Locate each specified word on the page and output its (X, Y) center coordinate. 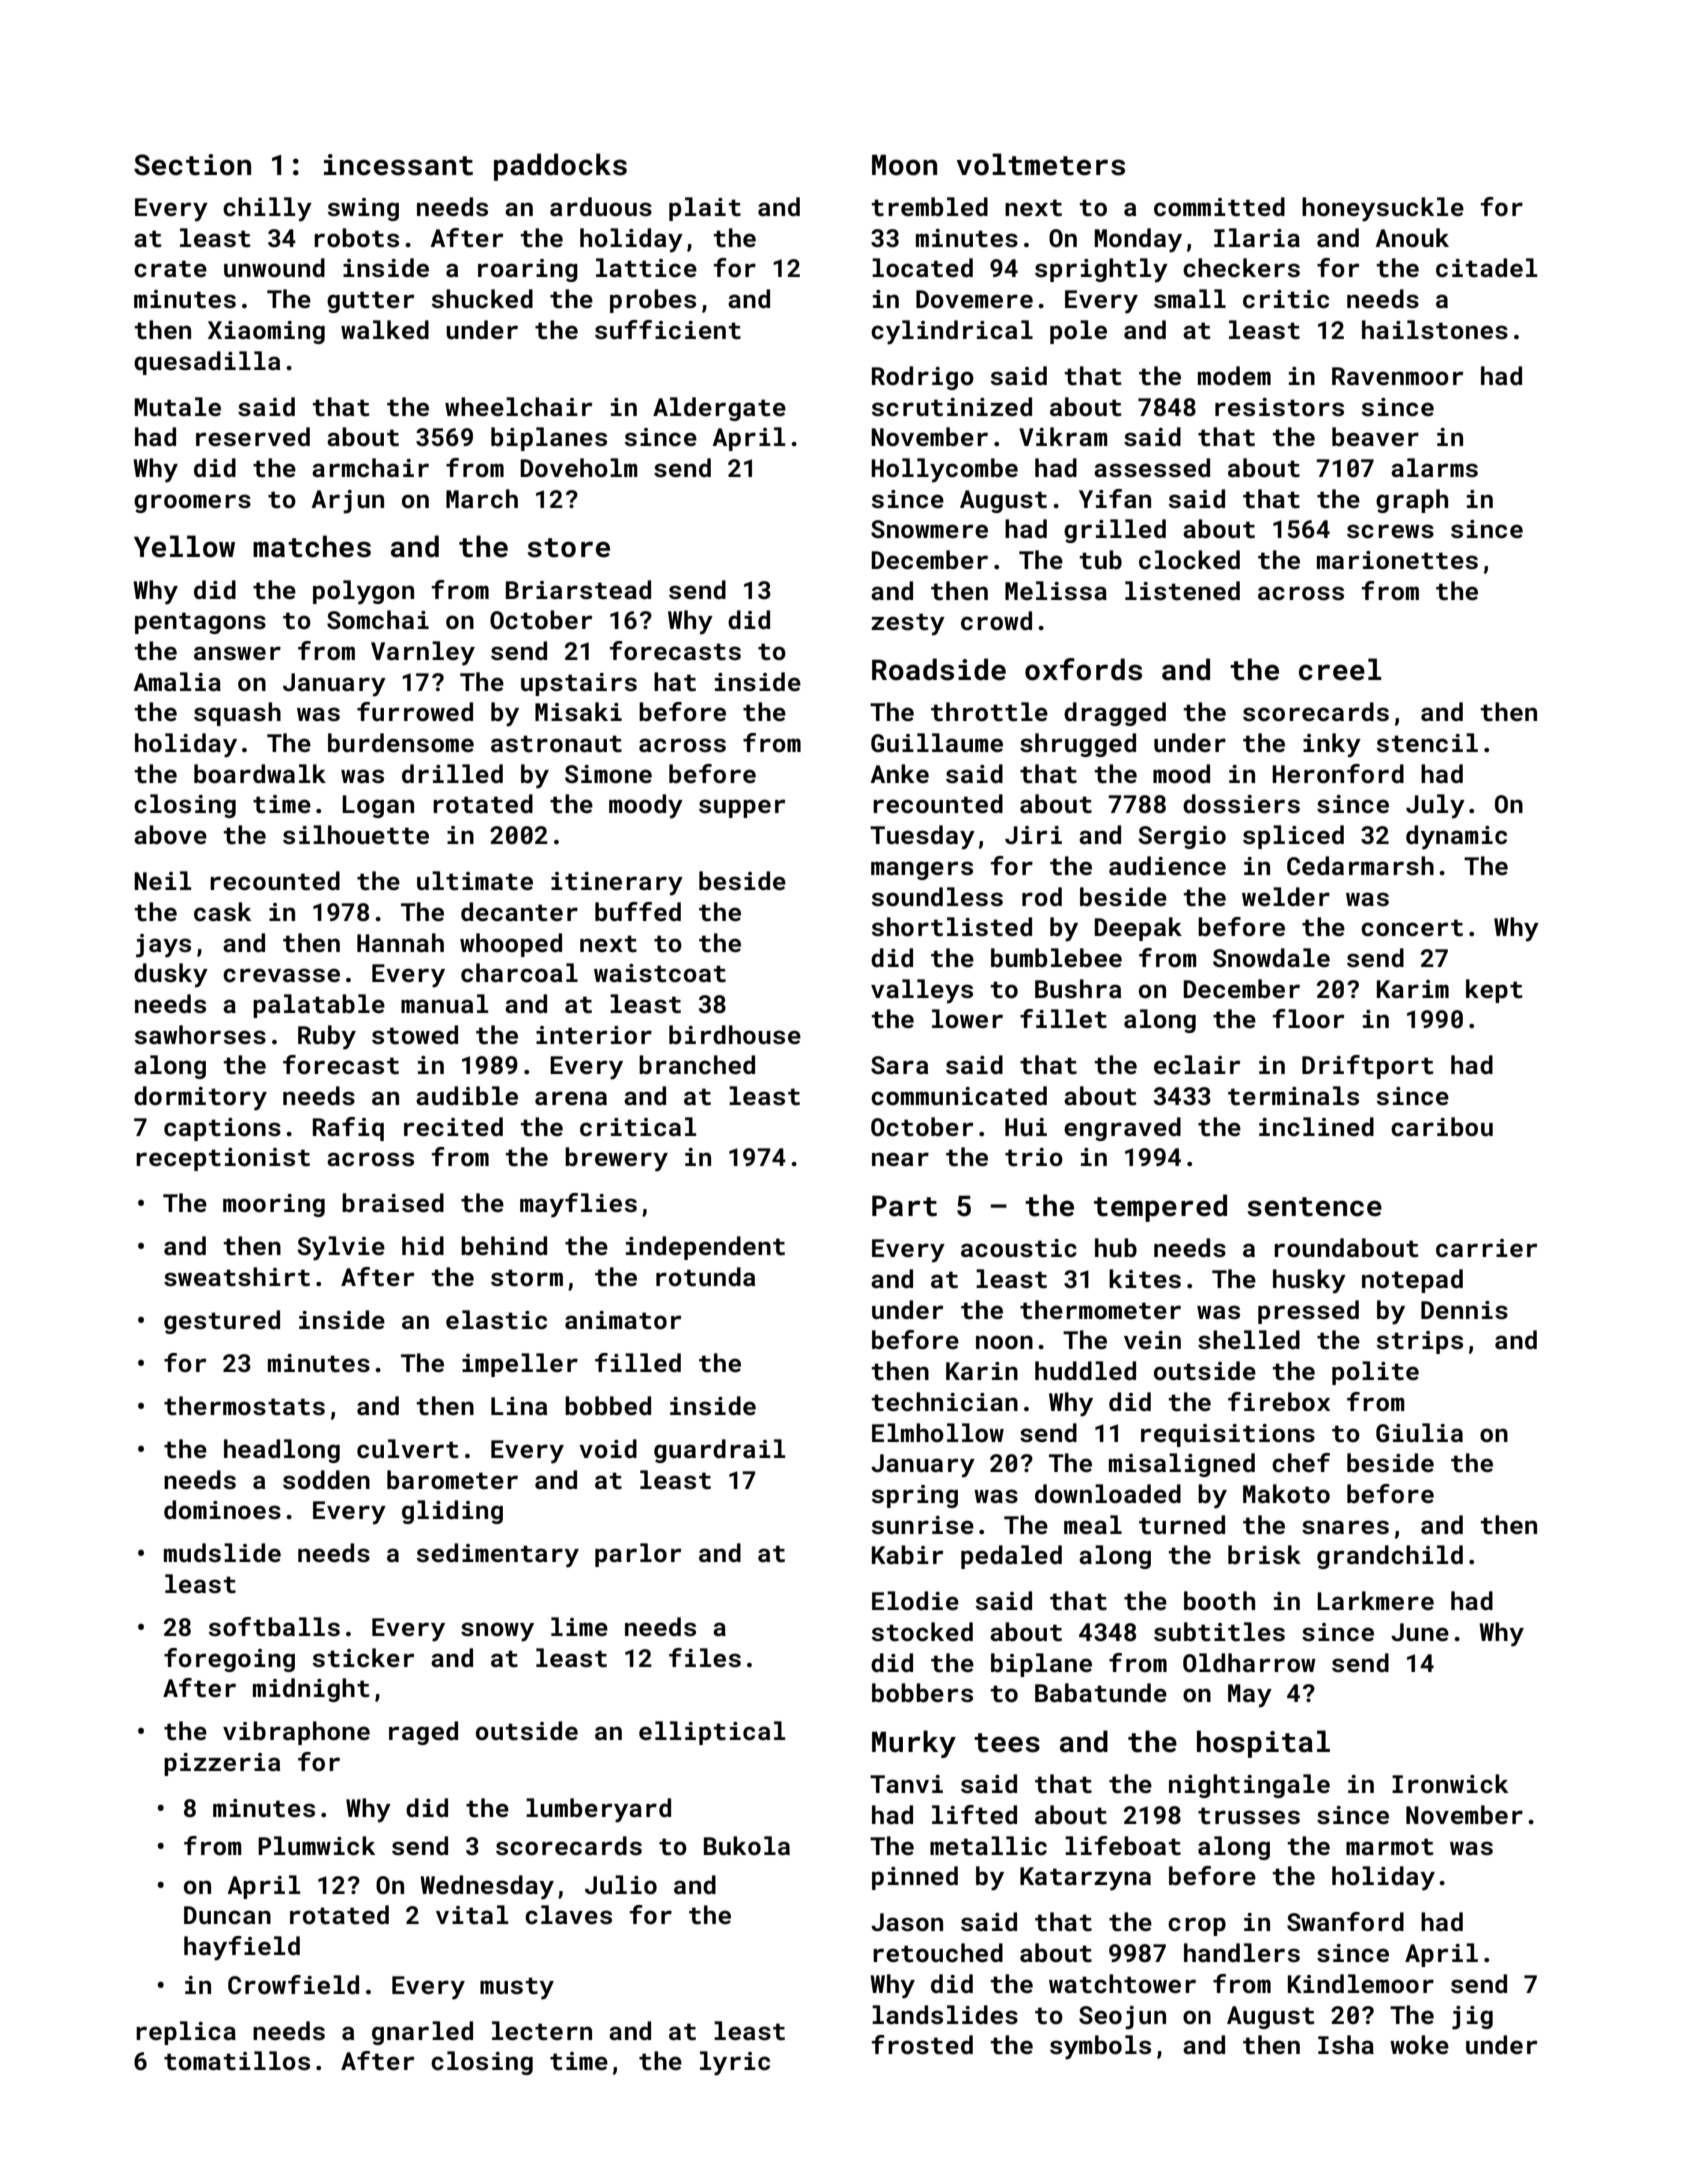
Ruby (327, 1037)
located (922, 268)
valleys (922, 991)
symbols (1100, 2047)
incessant (398, 165)
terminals (1293, 1096)
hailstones (1435, 330)
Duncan (227, 1915)
